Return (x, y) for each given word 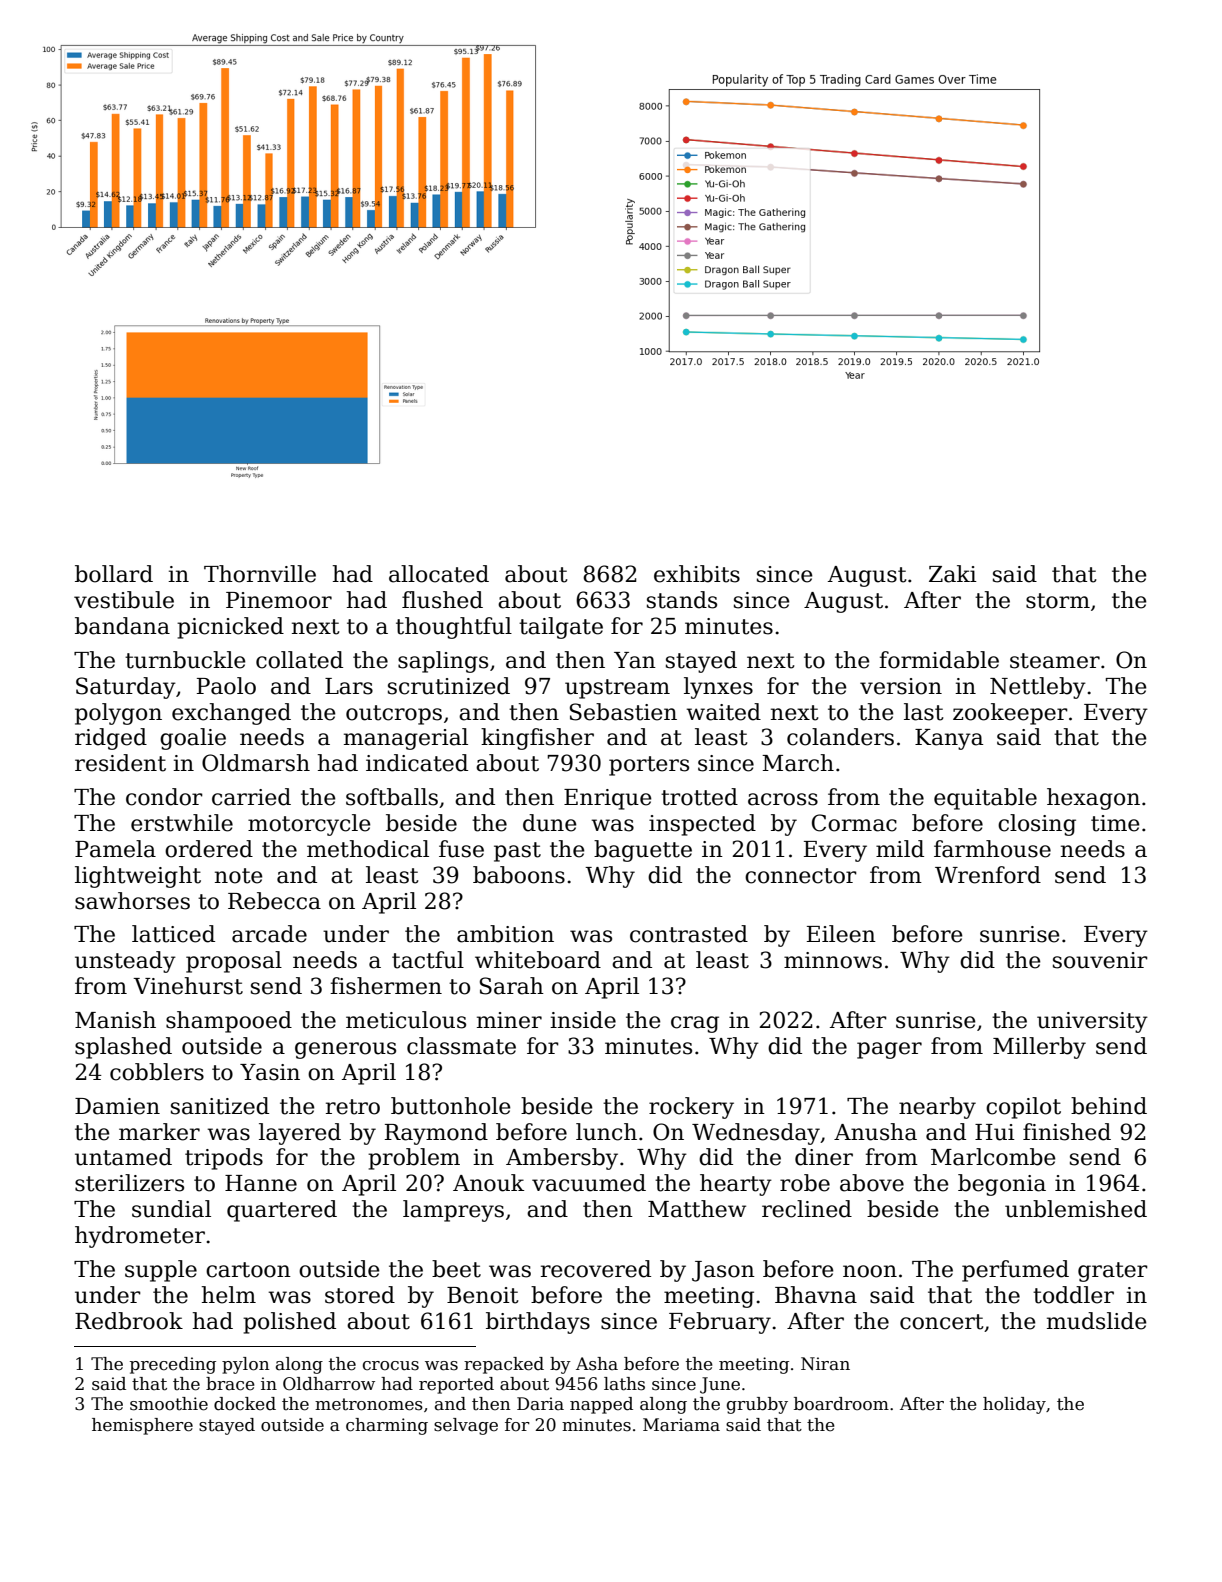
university (1092, 1022)
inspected (702, 825)
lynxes (718, 688)
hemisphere (142, 1426)
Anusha (875, 1132)
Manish (115, 1020)
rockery (691, 1108)
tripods (224, 1159)
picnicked (230, 628)
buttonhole (451, 1106)
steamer (1055, 661)
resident (120, 763)
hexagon (1093, 799)
